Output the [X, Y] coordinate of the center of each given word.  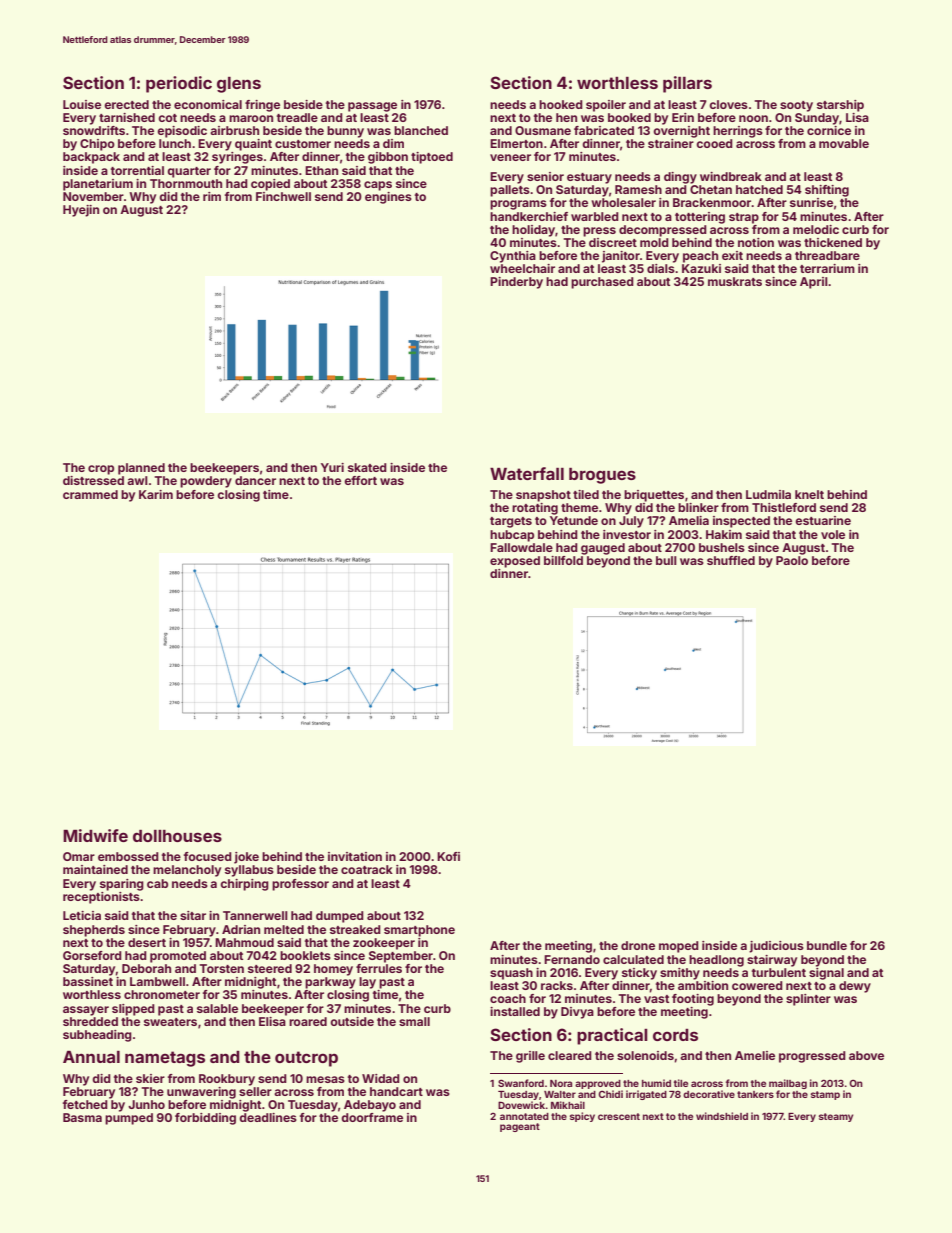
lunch [175, 143]
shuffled [731, 560]
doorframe [372, 1117]
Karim [156, 494]
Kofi [448, 856]
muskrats [735, 281]
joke [246, 858]
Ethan [321, 170]
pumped [129, 1119]
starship [840, 106]
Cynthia [513, 257]
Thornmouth [186, 183]
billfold [563, 560]
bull [666, 560]
